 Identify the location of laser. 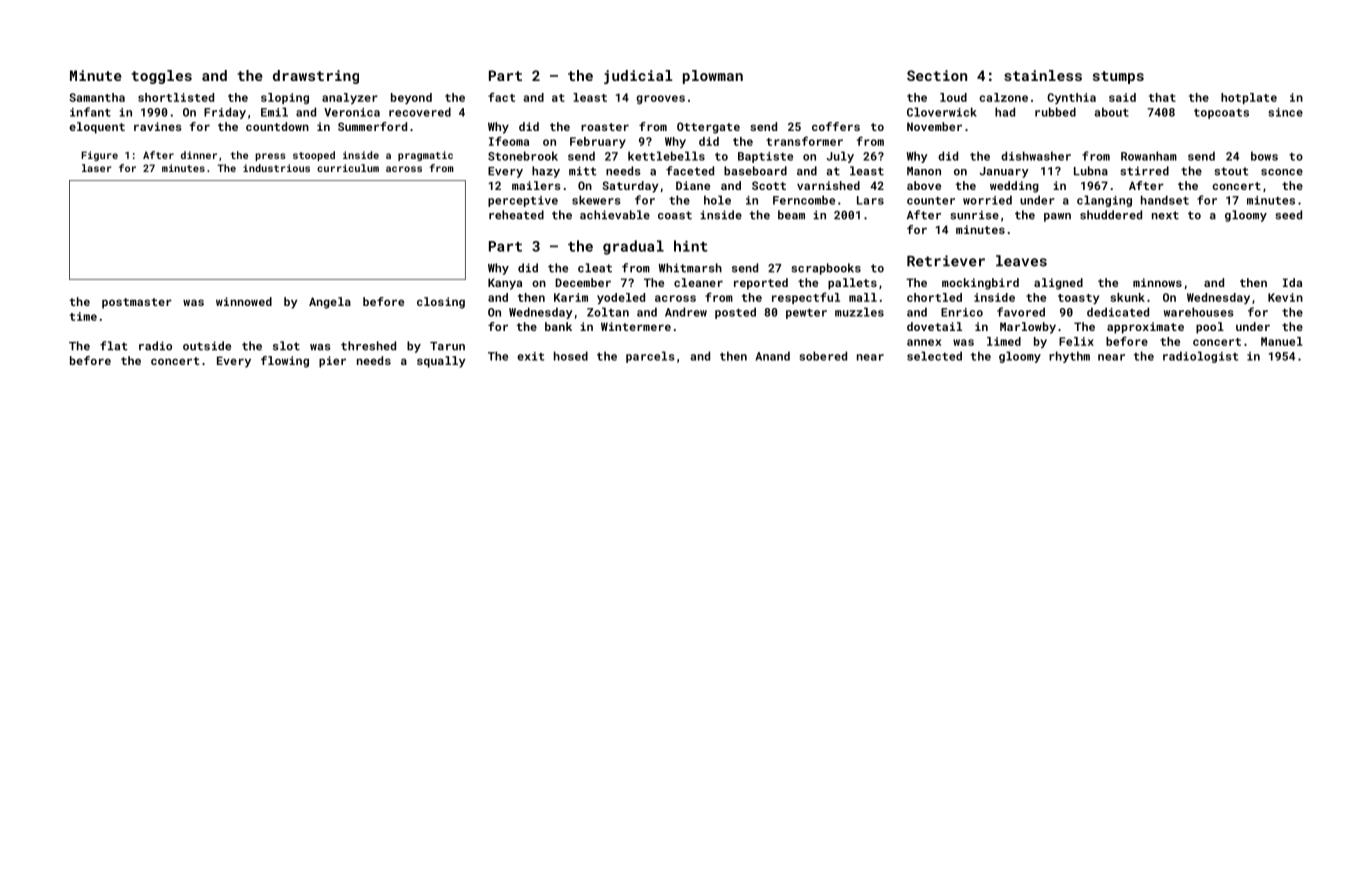
(97, 168).
